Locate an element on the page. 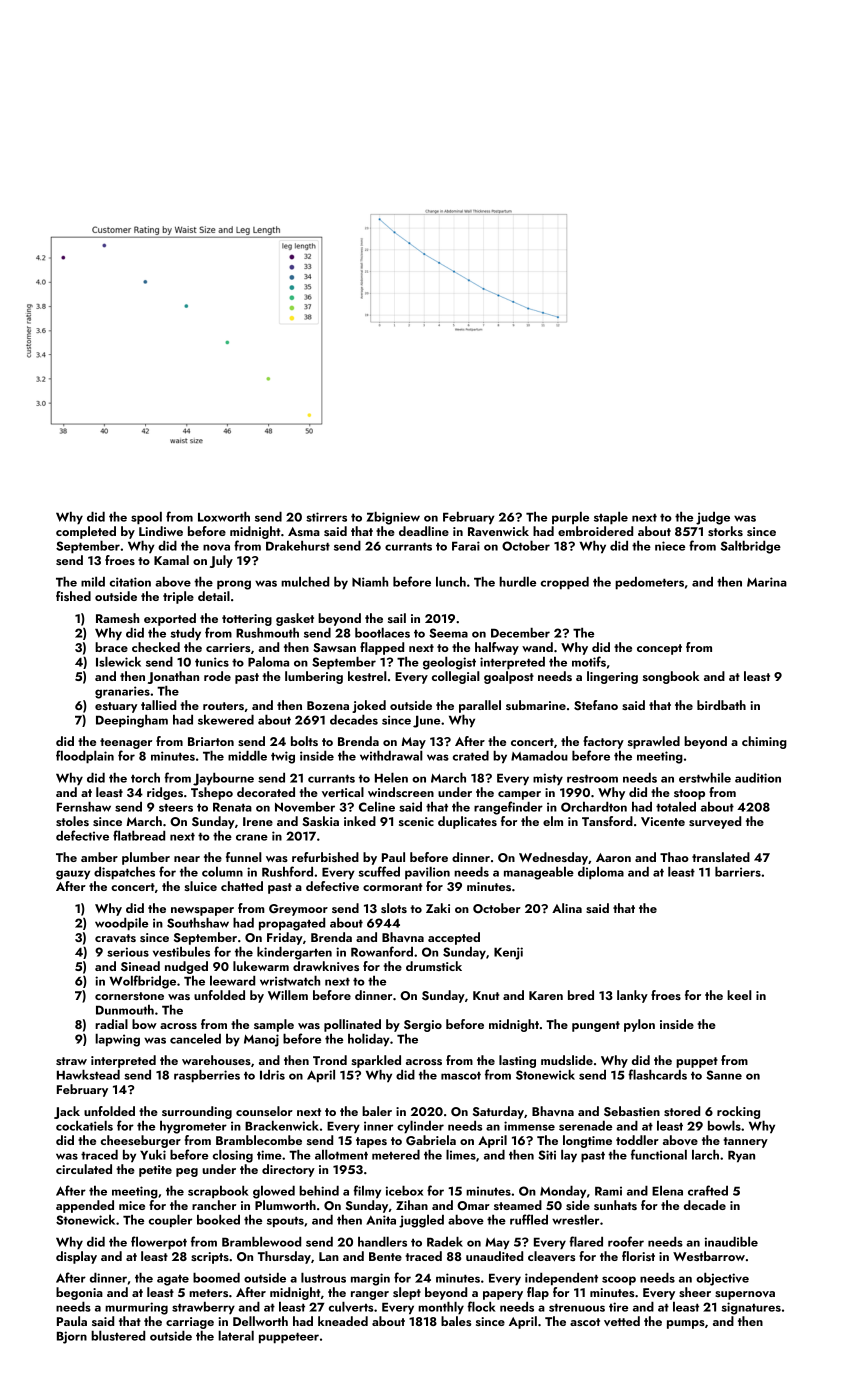 This document has height=1400, width=849. staple is located at coordinates (611, 518).
